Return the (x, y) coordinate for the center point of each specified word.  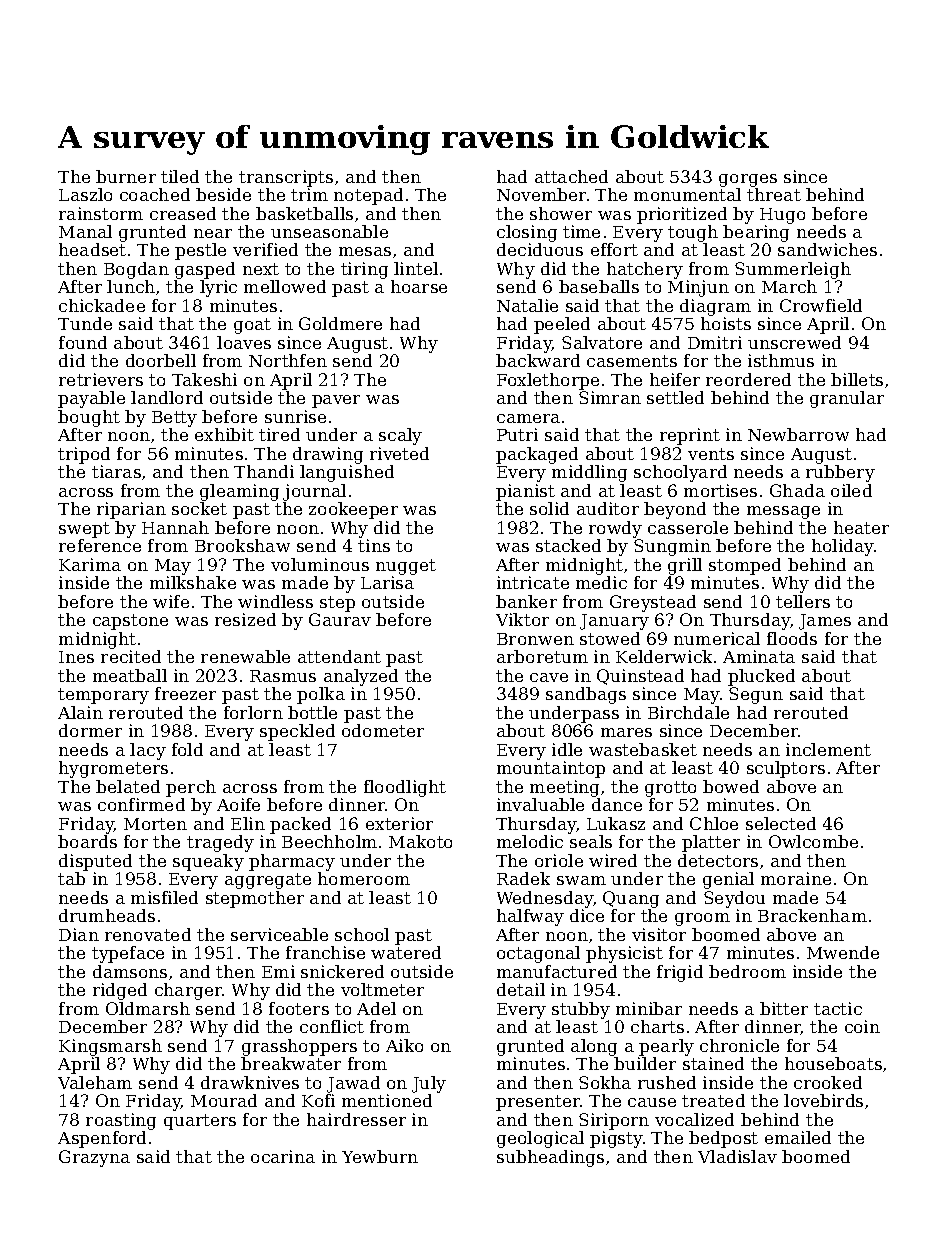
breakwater (291, 1063)
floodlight (405, 788)
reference (100, 545)
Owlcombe (813, 841)
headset (92, 249)
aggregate (268, 881)
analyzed (361, 677)
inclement (828, 749)
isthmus (781, 360)
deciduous (540, 249)
